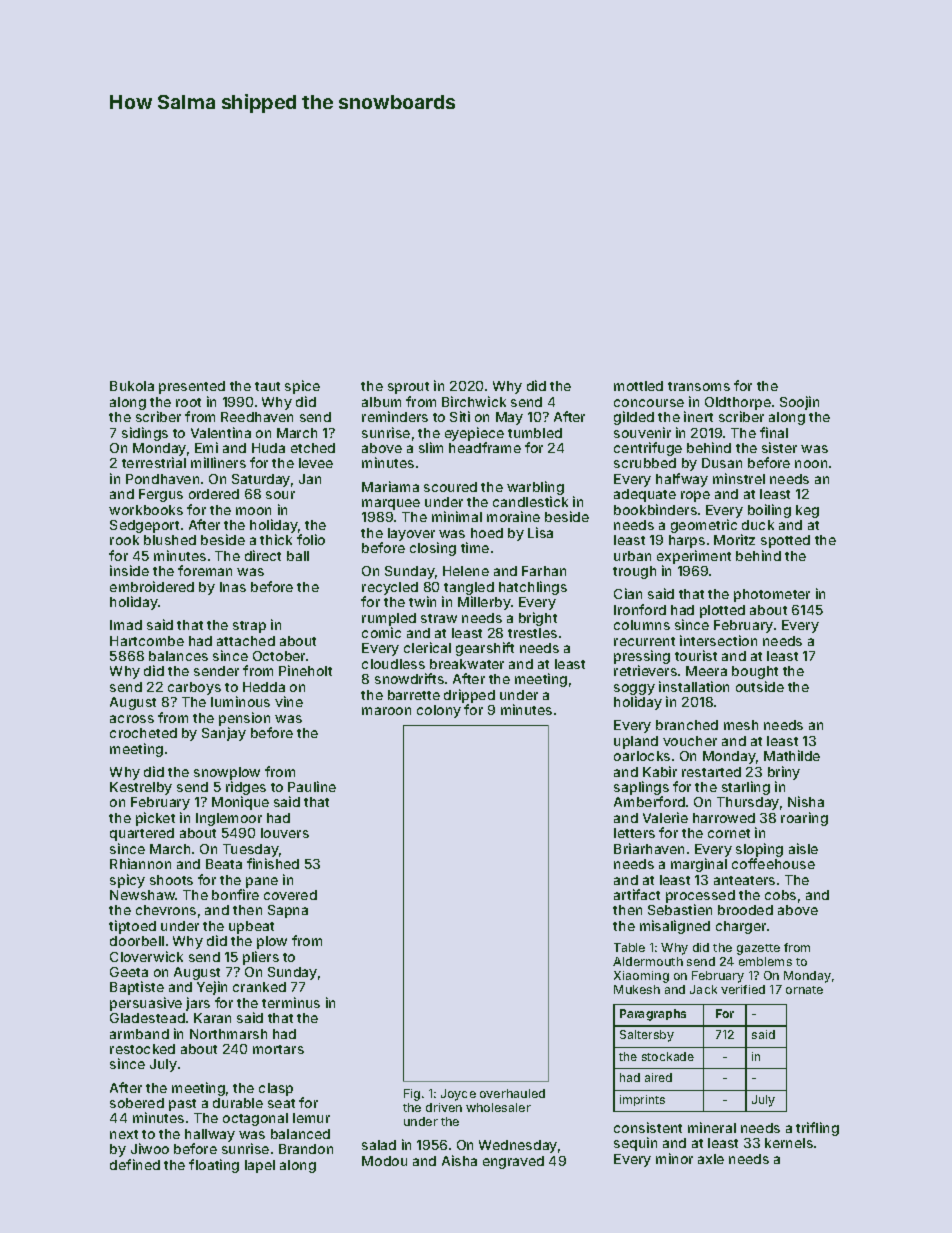  I want to click on taut, so click(267, 386).
